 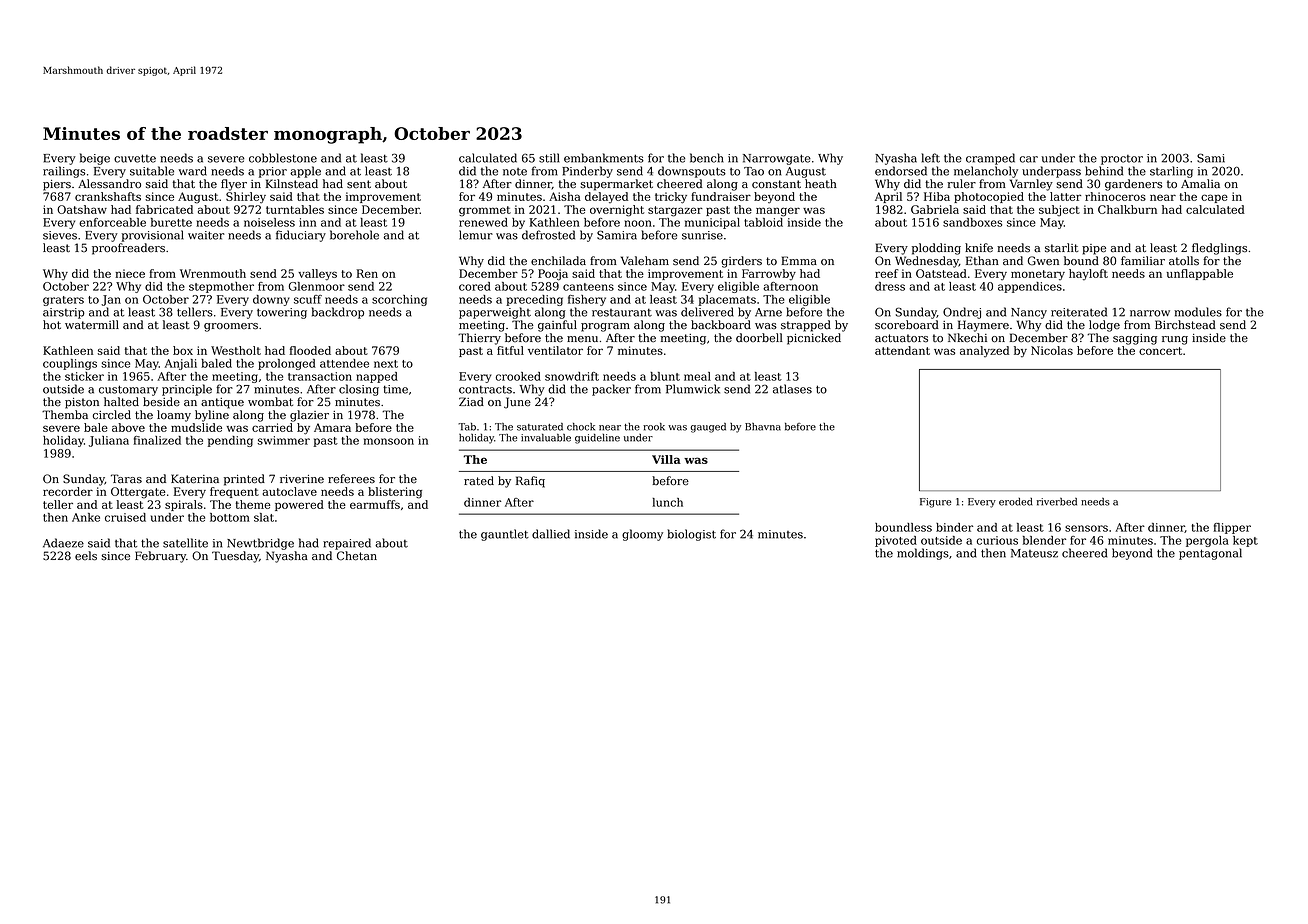 What do you see at coordinates (135, 158) in the screenshot?
I see `cuvette` at bounding box center [135, 158].
